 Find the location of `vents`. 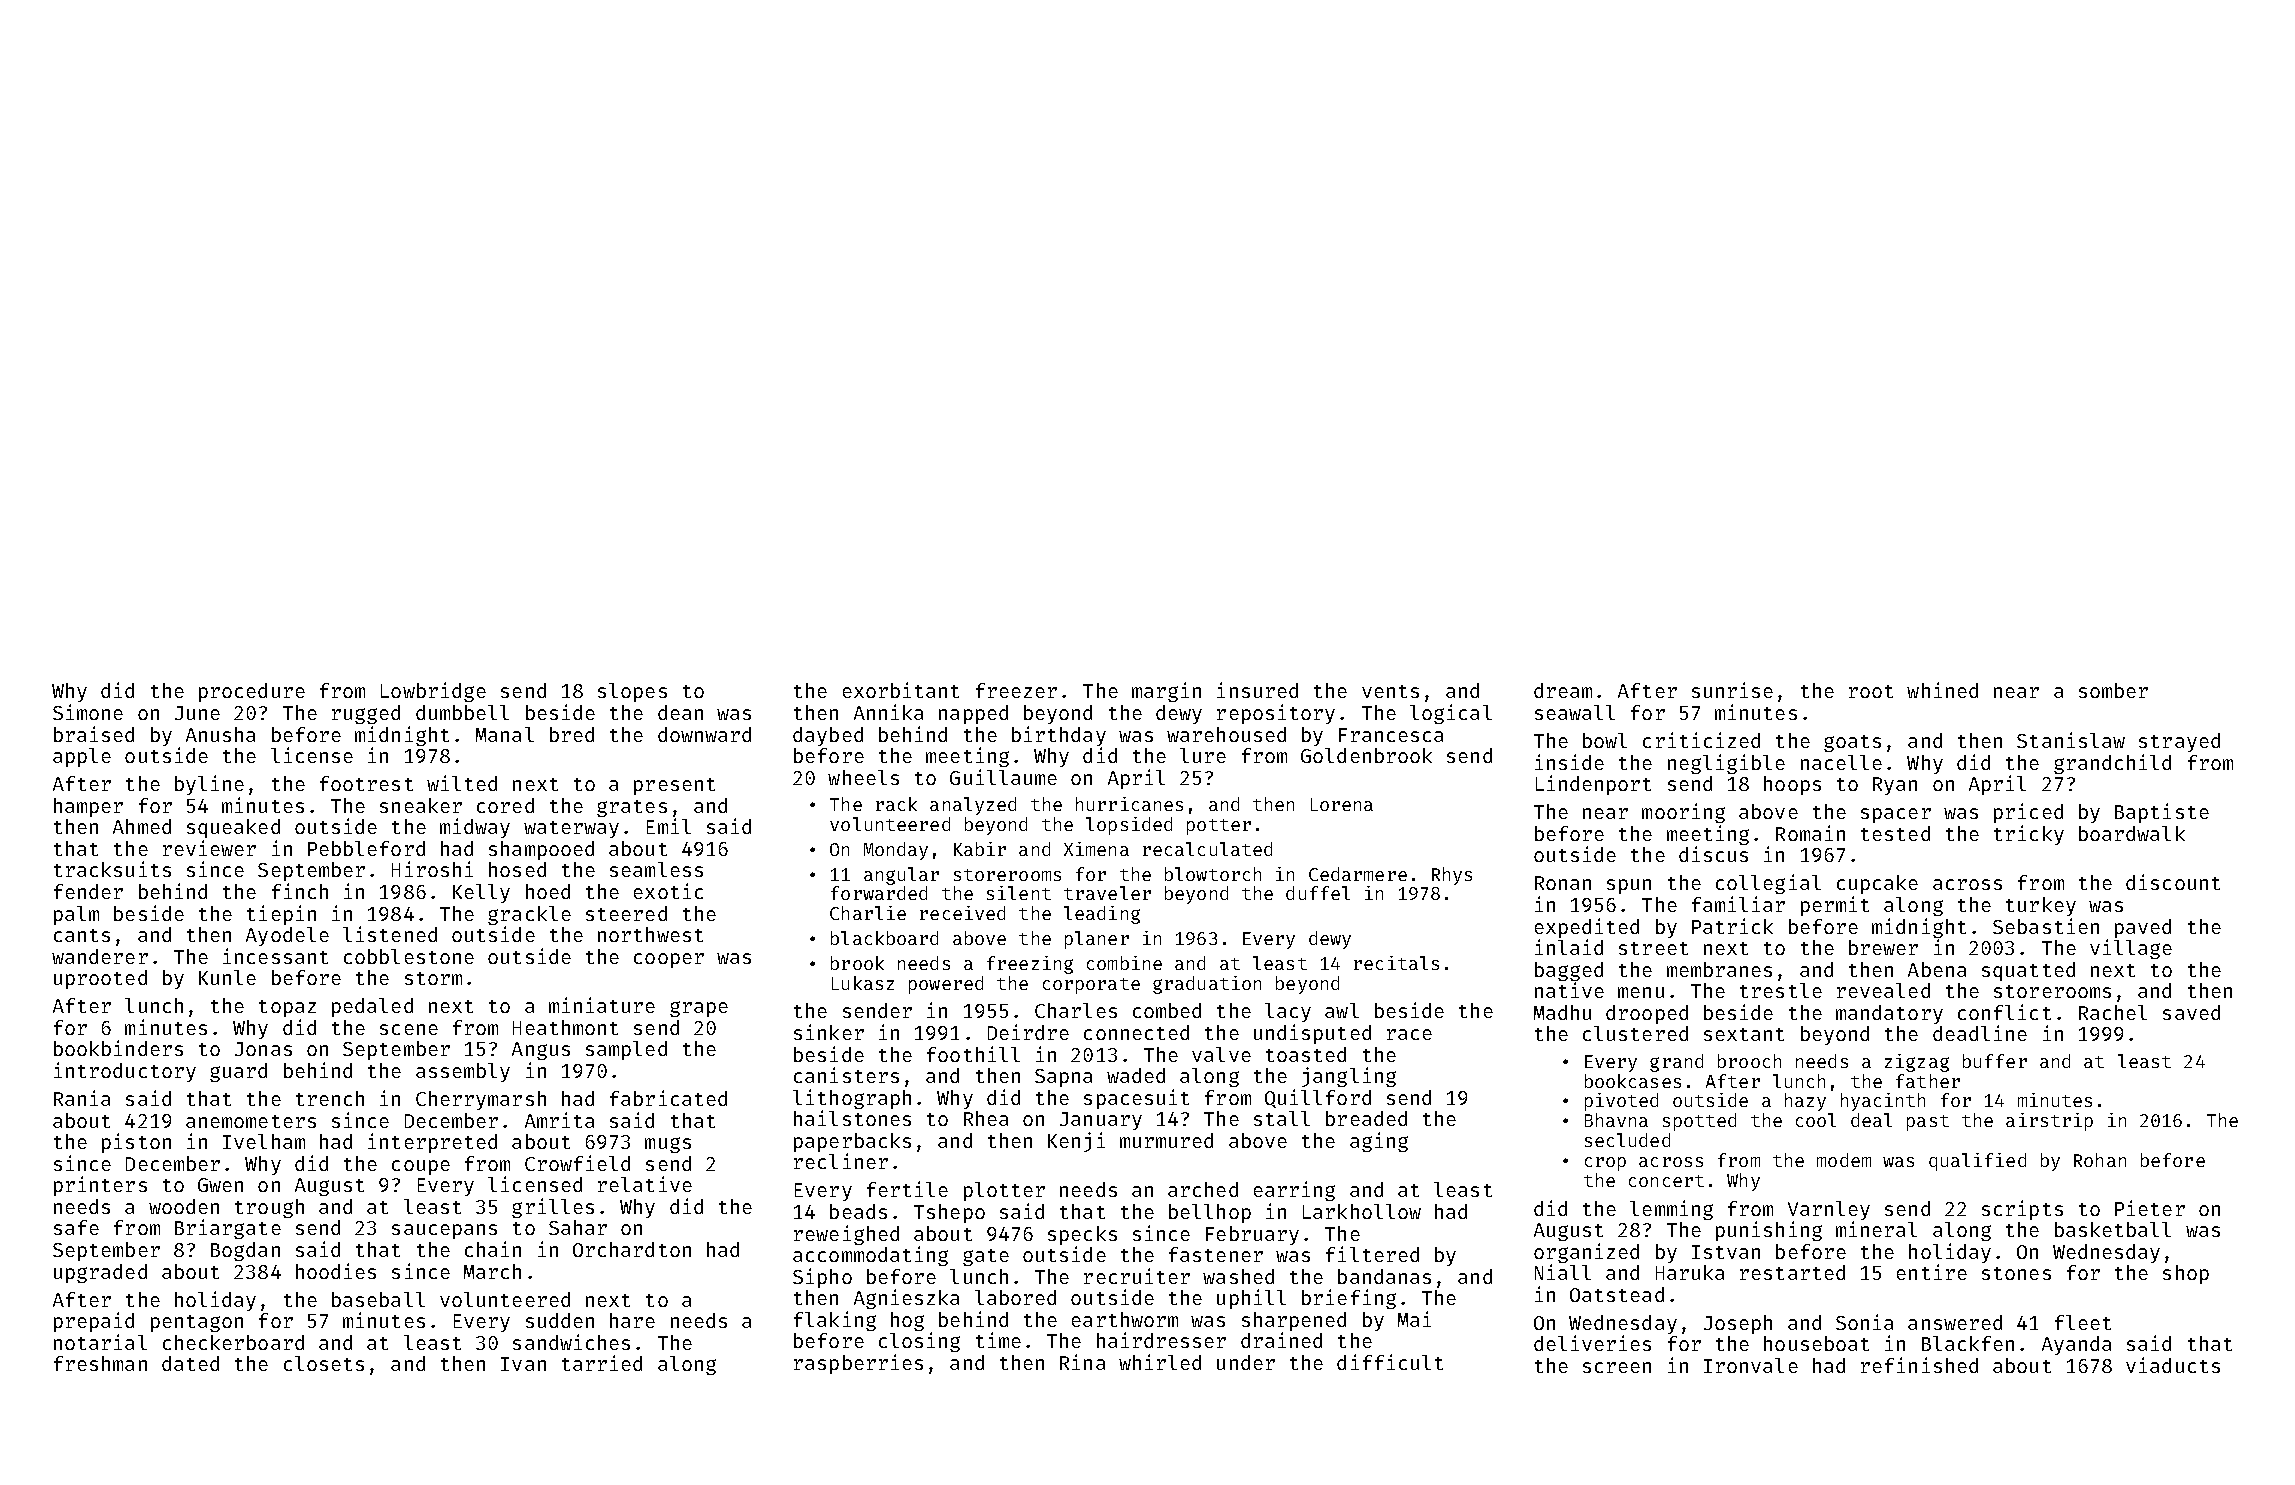

vents is located at coordinates (1390, 691).
